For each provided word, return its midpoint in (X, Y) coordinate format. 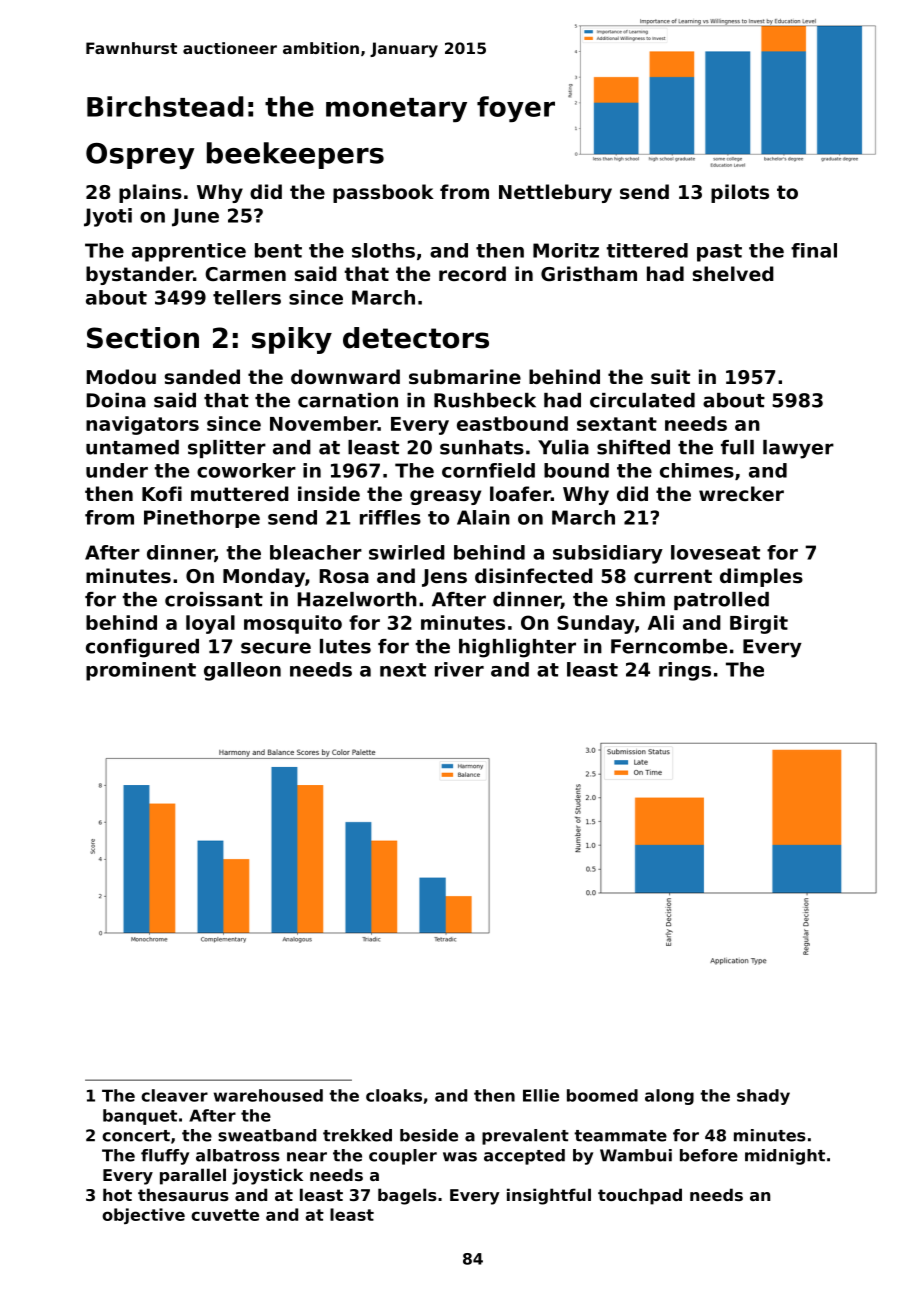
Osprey (140, 156)
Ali (661, 622)
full (737, 447)
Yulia (563, 447)
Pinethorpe (202, 519)
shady (763, 1097)
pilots (740, 193)
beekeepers (295, 155)
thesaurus (183, 1194)
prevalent (525, 1137)
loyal (210, 624)
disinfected (534, 575)
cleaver (174, 1095)
